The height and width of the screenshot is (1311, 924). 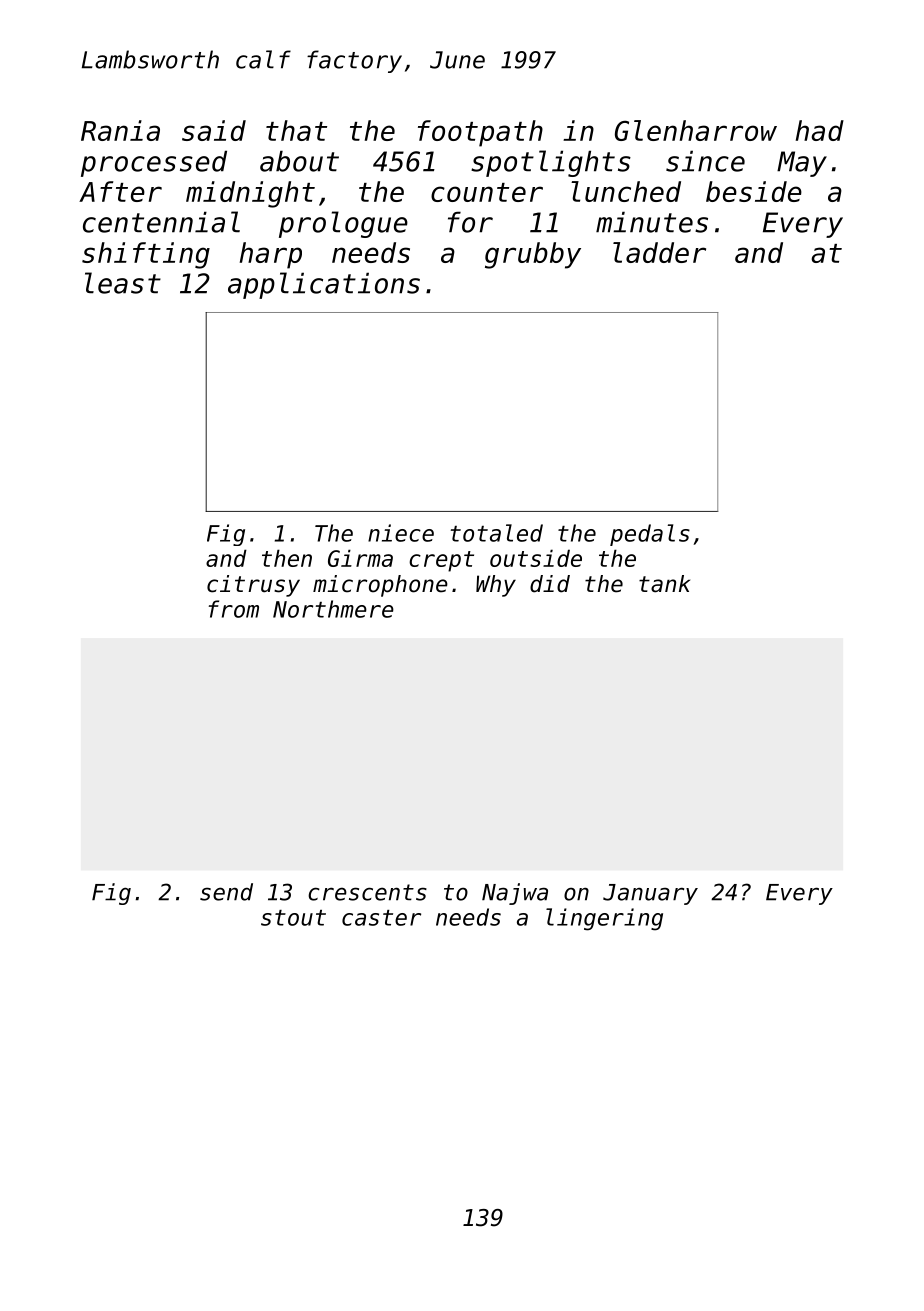 What do you see at coordinates (324, 285) in the screenshot?
I see `applications` at bounding box center [324, 285].
